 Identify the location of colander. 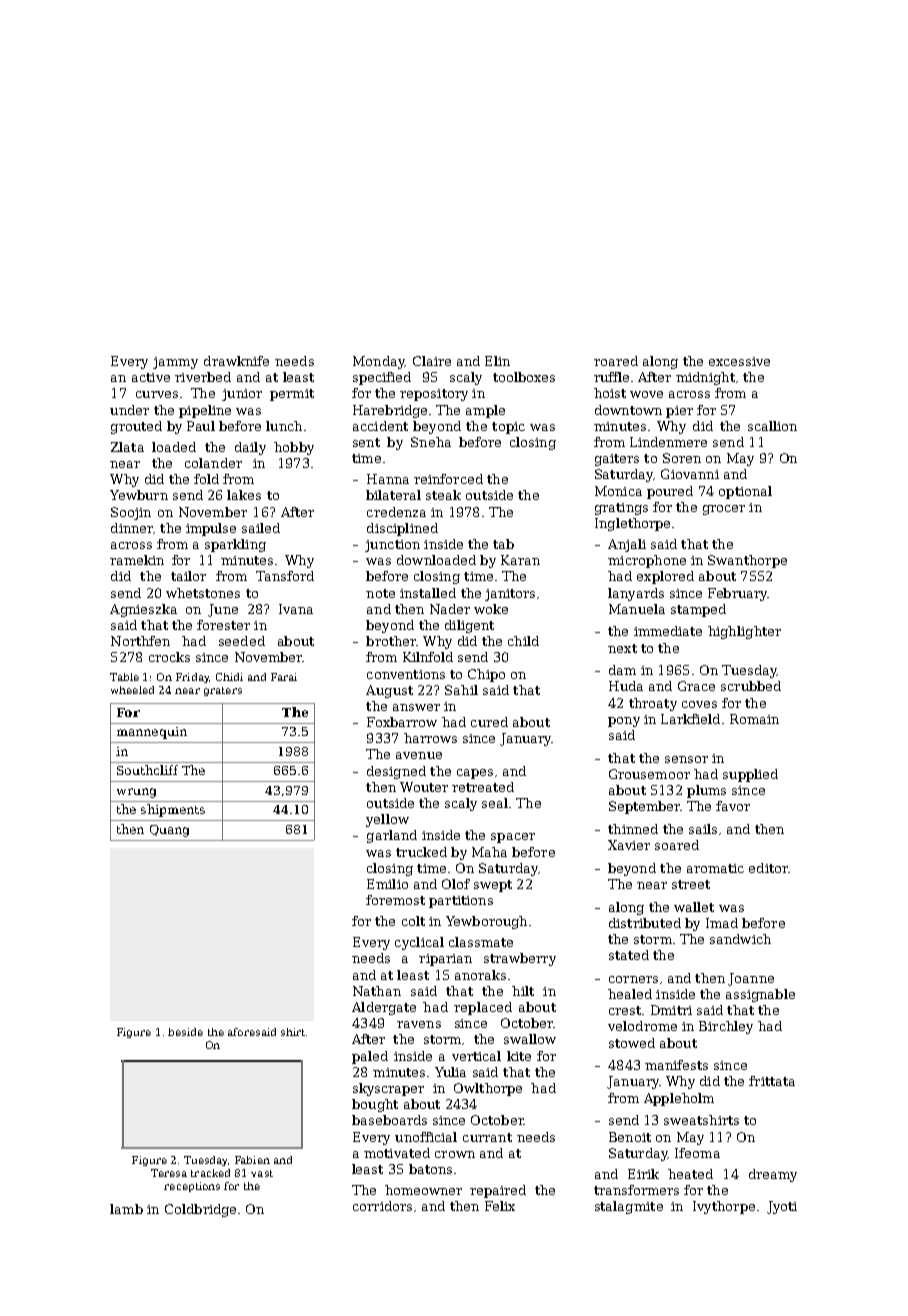
(213, 463).
